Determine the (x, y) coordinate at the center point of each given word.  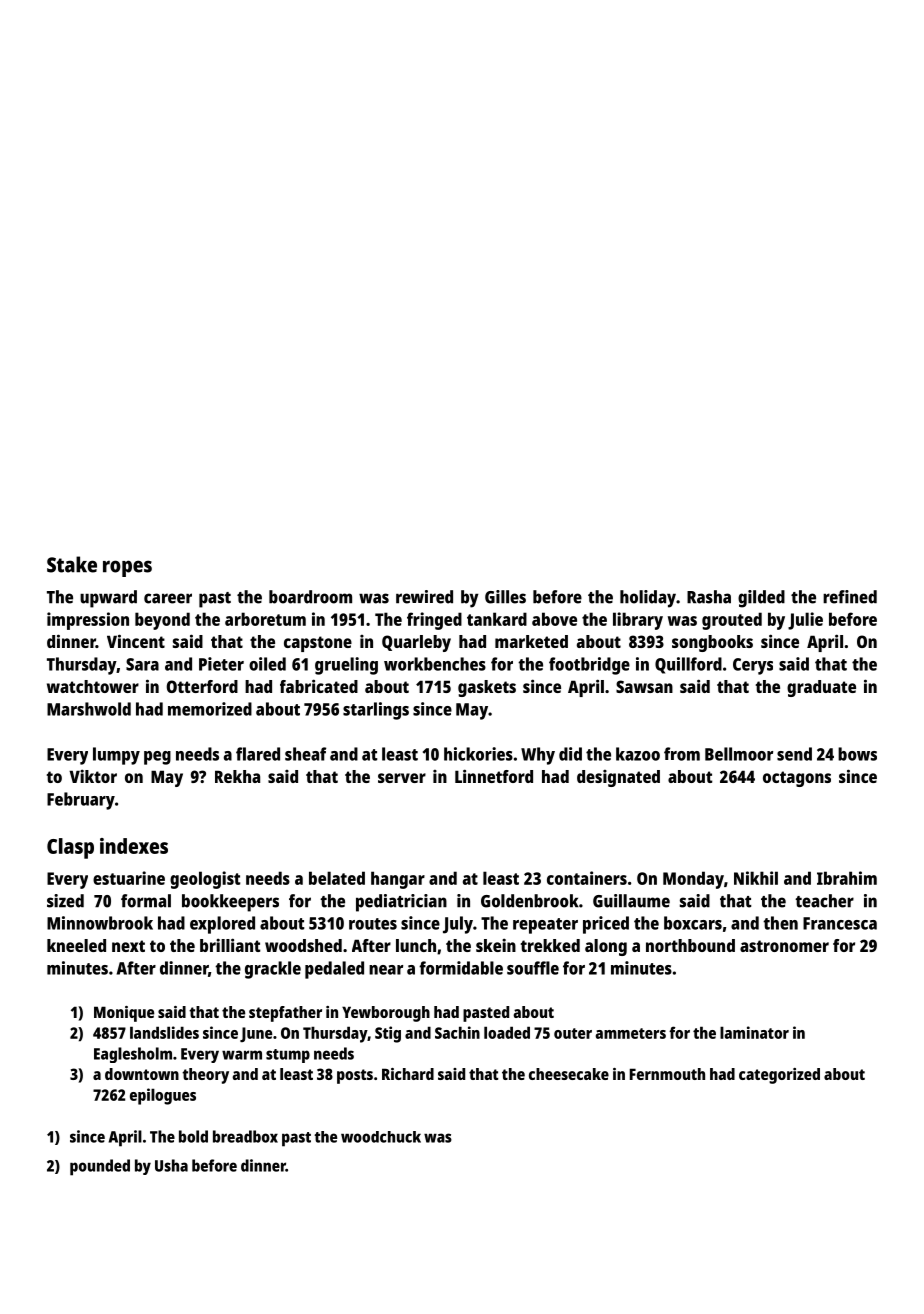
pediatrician (401, 903)
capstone (318, 644)
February (81, 801)
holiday (648, 599)
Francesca (840, 923)
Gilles (505, 597)
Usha (171, 1165)
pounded (100, 1167)
